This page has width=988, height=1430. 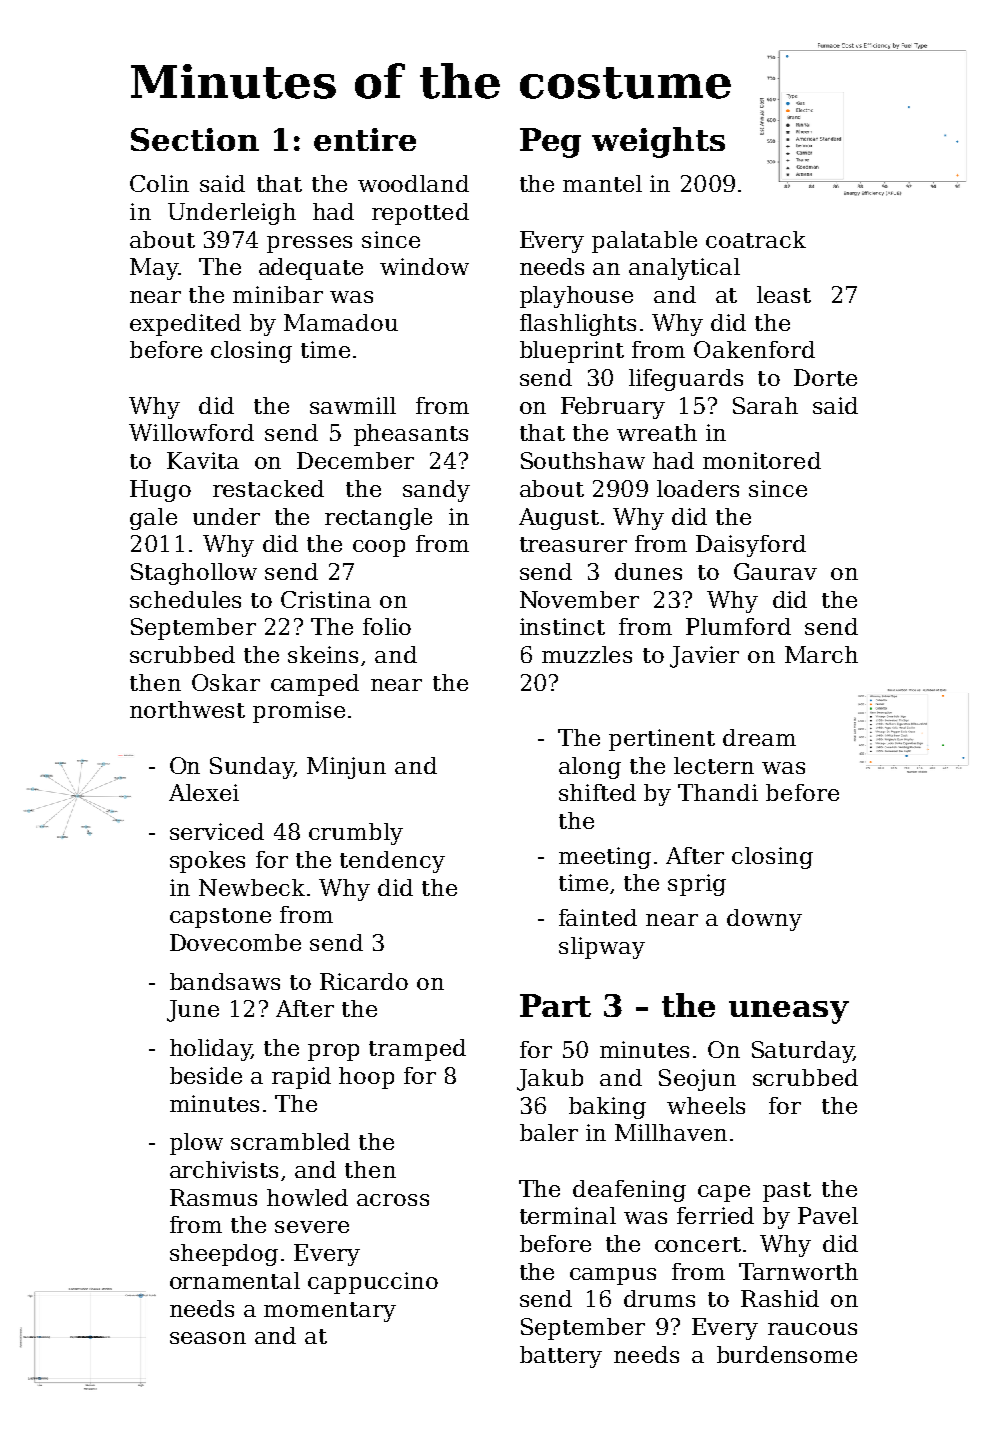 I want to click on Section, so click(x=195, y=139).
